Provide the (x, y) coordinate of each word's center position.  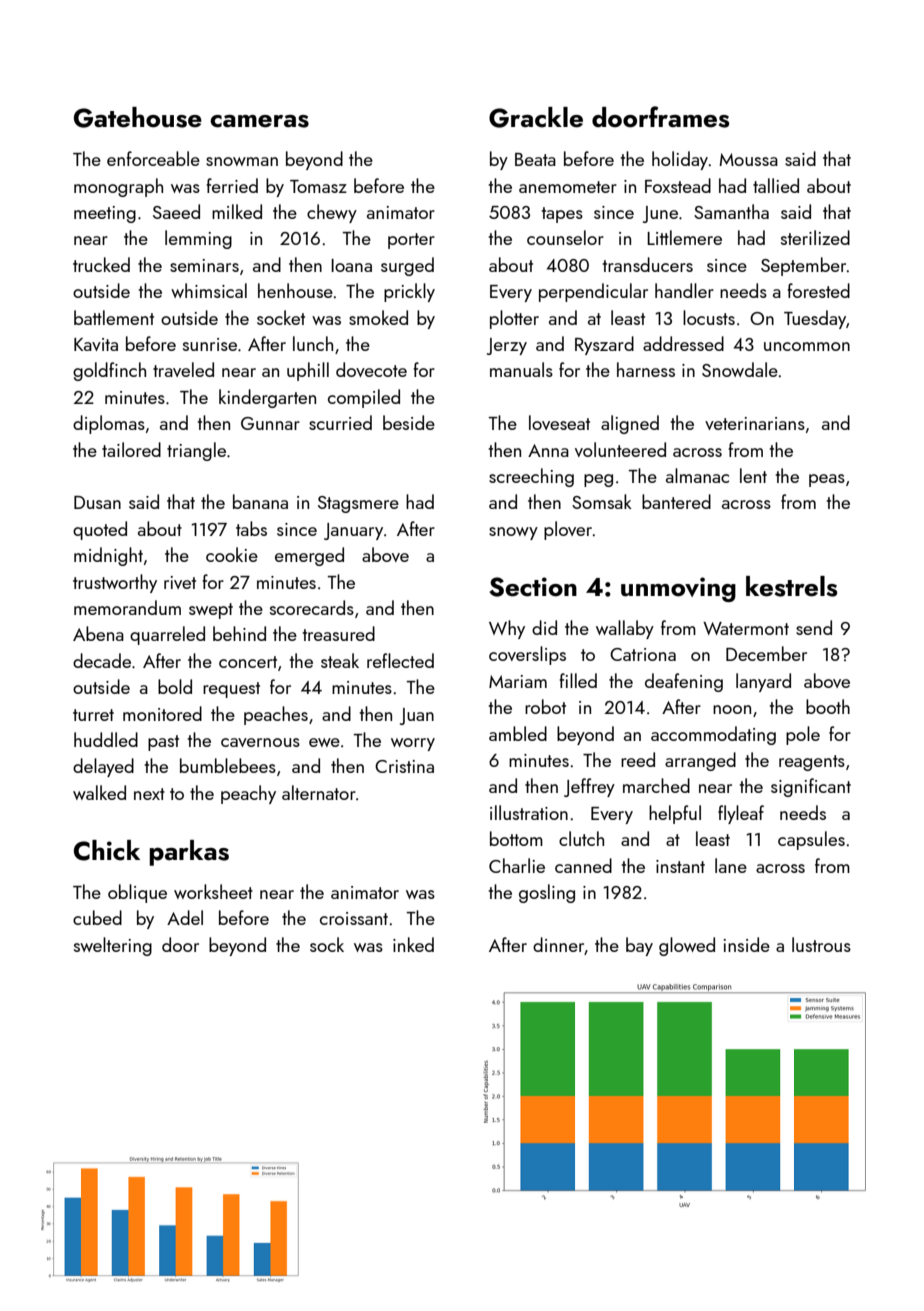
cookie (232, 554)
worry (413, 744)
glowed (687, 946)
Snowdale (740, 369)
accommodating (713, 735)
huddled (106, 739)
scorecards (312, 607)
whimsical (209, 290)
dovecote (371, 369)
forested (818, 290)
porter (411, 241)
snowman (242, 161)
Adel (185, 917)
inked (413, 944)
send (814, 627)
